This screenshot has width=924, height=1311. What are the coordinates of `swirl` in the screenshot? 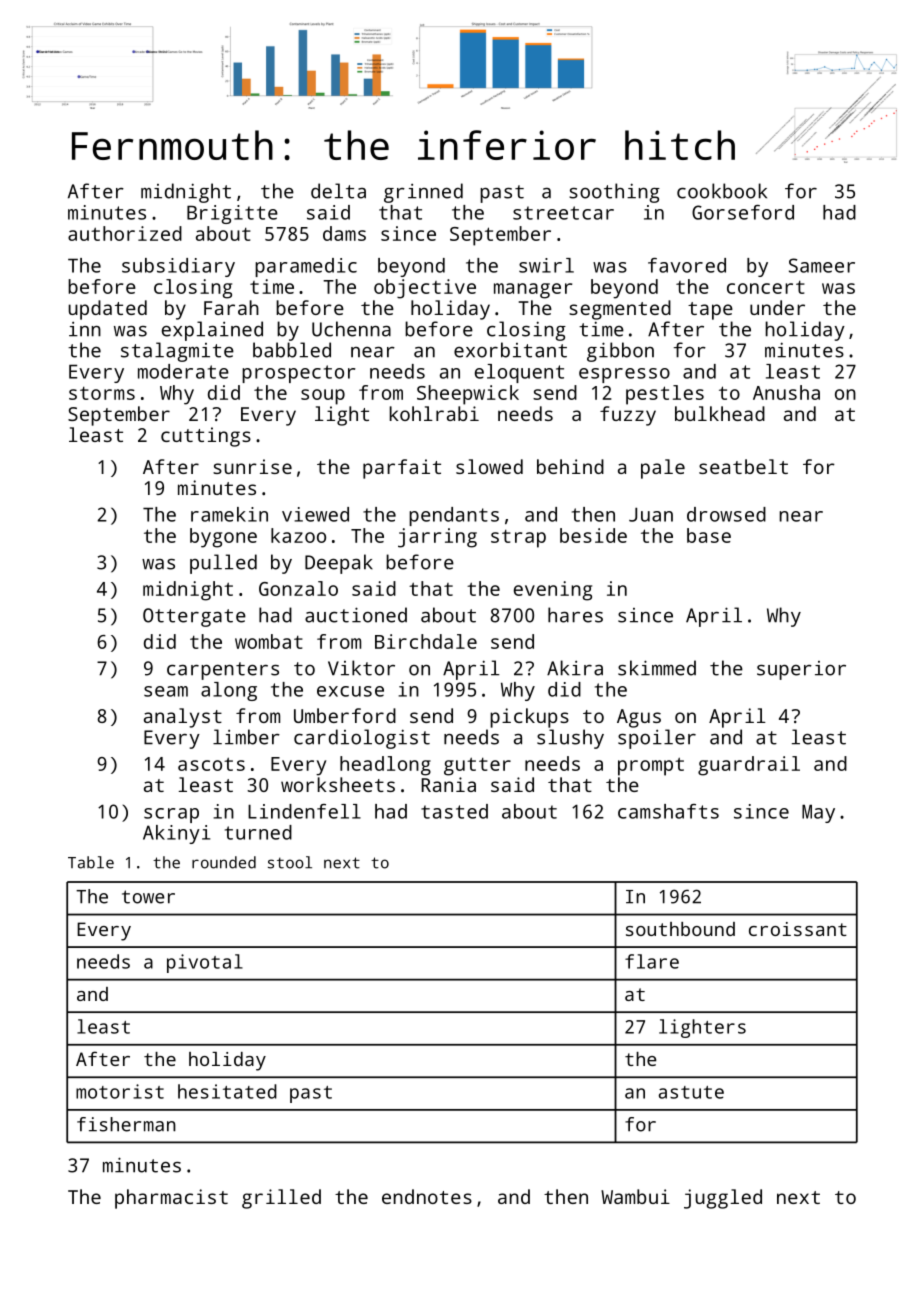 It's located at (546, 265).
